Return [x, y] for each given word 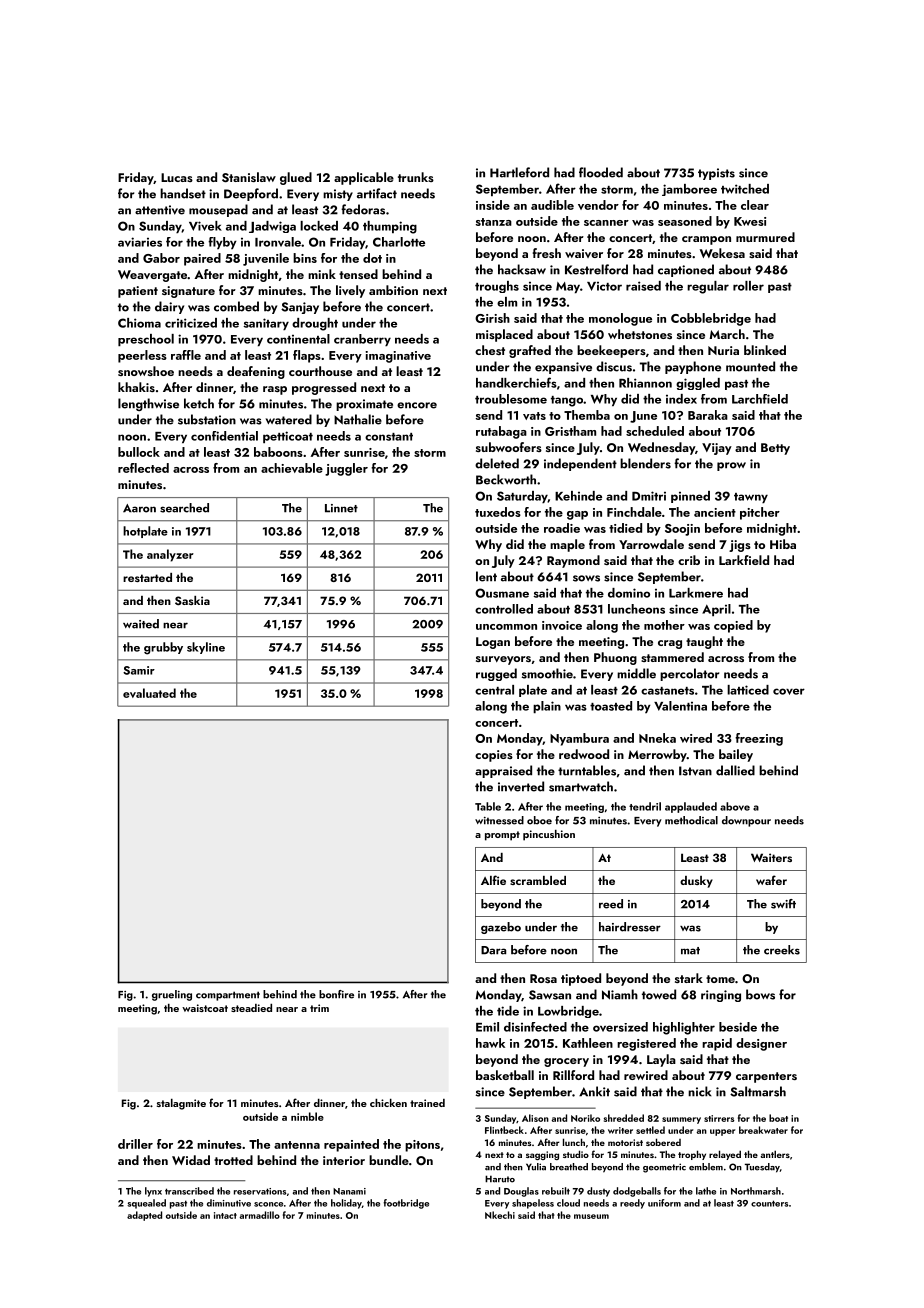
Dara [493, 950]
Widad [191, 1160]
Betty [775, 449]
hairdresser [630, 927]
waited [141, 624]
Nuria [723, 350]
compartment [228, 996]
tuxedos [498, 512]
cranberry [362, 340]
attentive [160, 210]
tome [720, 979]
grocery [566, 1062]
